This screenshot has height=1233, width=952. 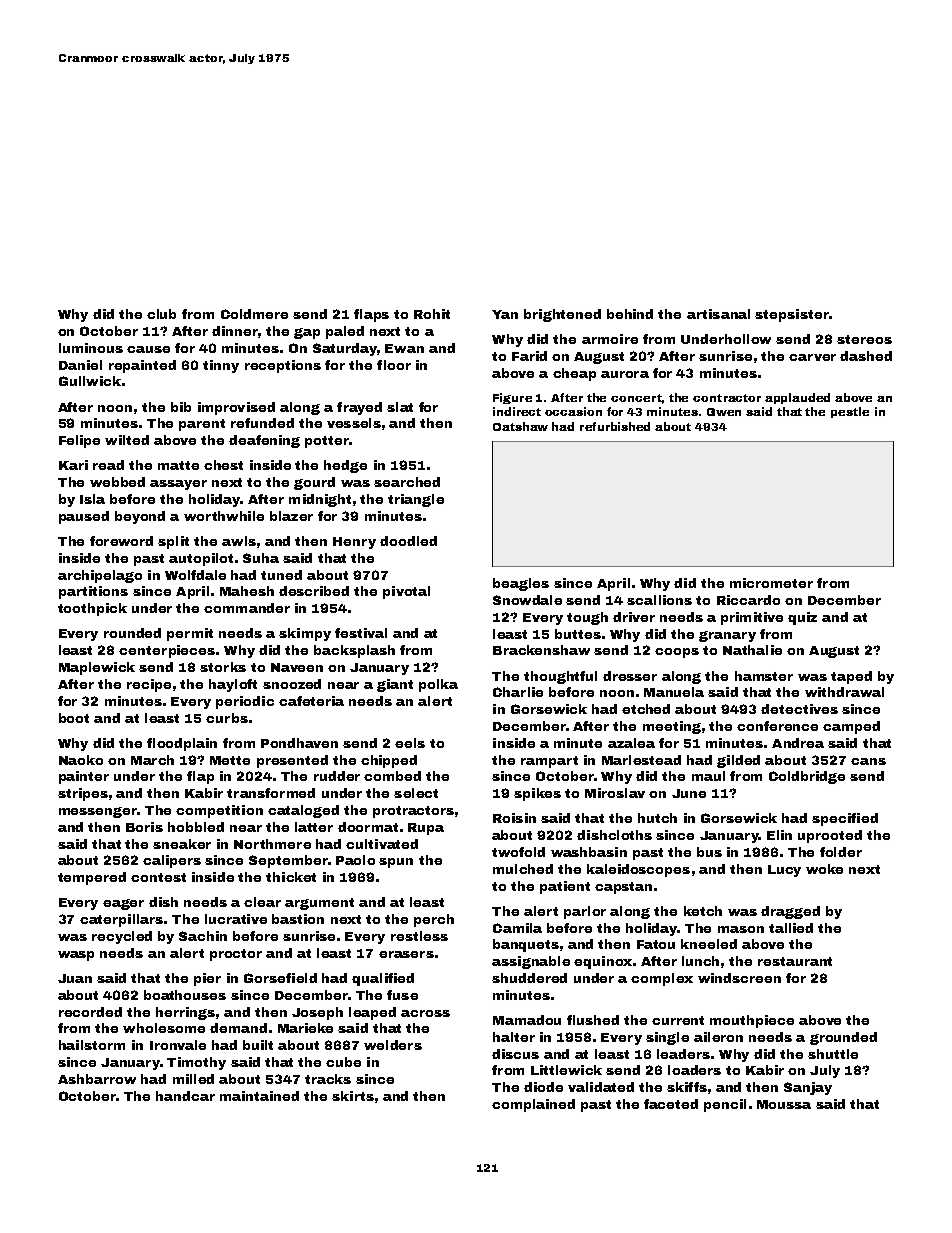 I want to click on Felipe, so click(x=79, y=441).
